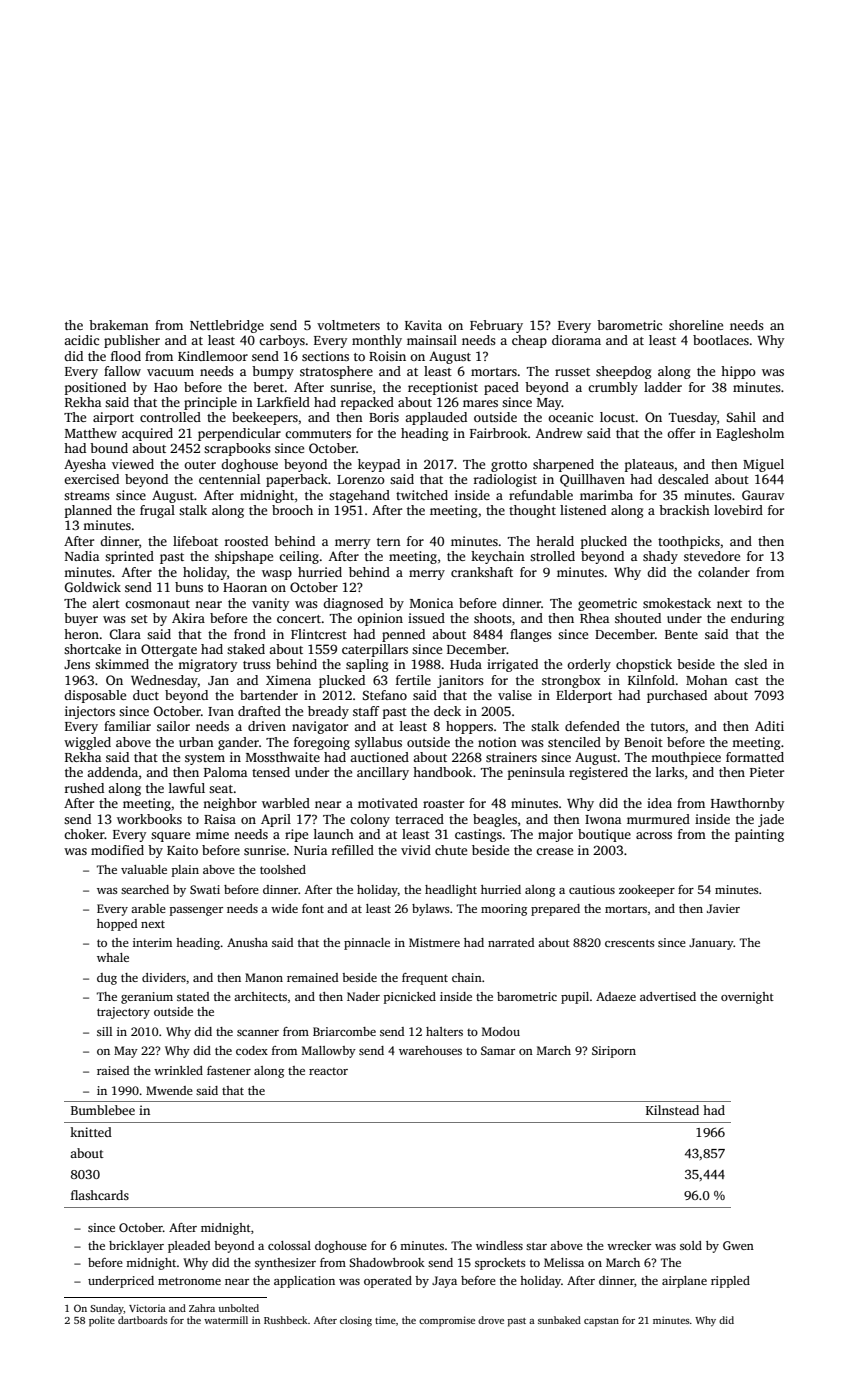  What do you see at coordinates (387, 1262) in the screenshot?
I see `Shadowbrook` at bounding box center [387, 1262].
